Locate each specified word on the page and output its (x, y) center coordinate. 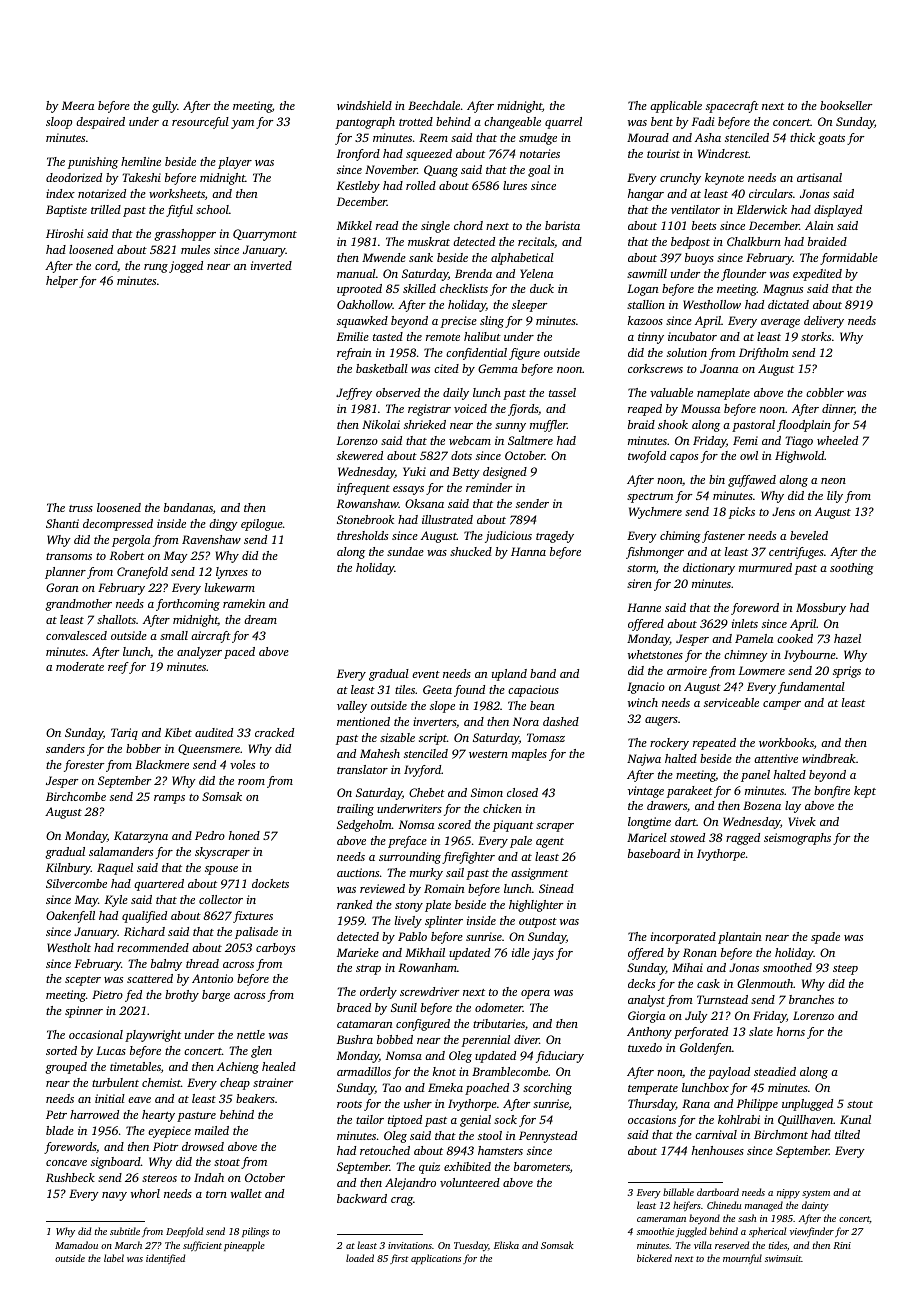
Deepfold (184, 1232)
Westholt (69, 947)
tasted (388, 336)
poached (487, 1089)
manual (356, 273)
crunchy (680, 179)
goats (831, 140)
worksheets (177, 193)
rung (156, 268)
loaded (360, 1258)
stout (860, 1104)
